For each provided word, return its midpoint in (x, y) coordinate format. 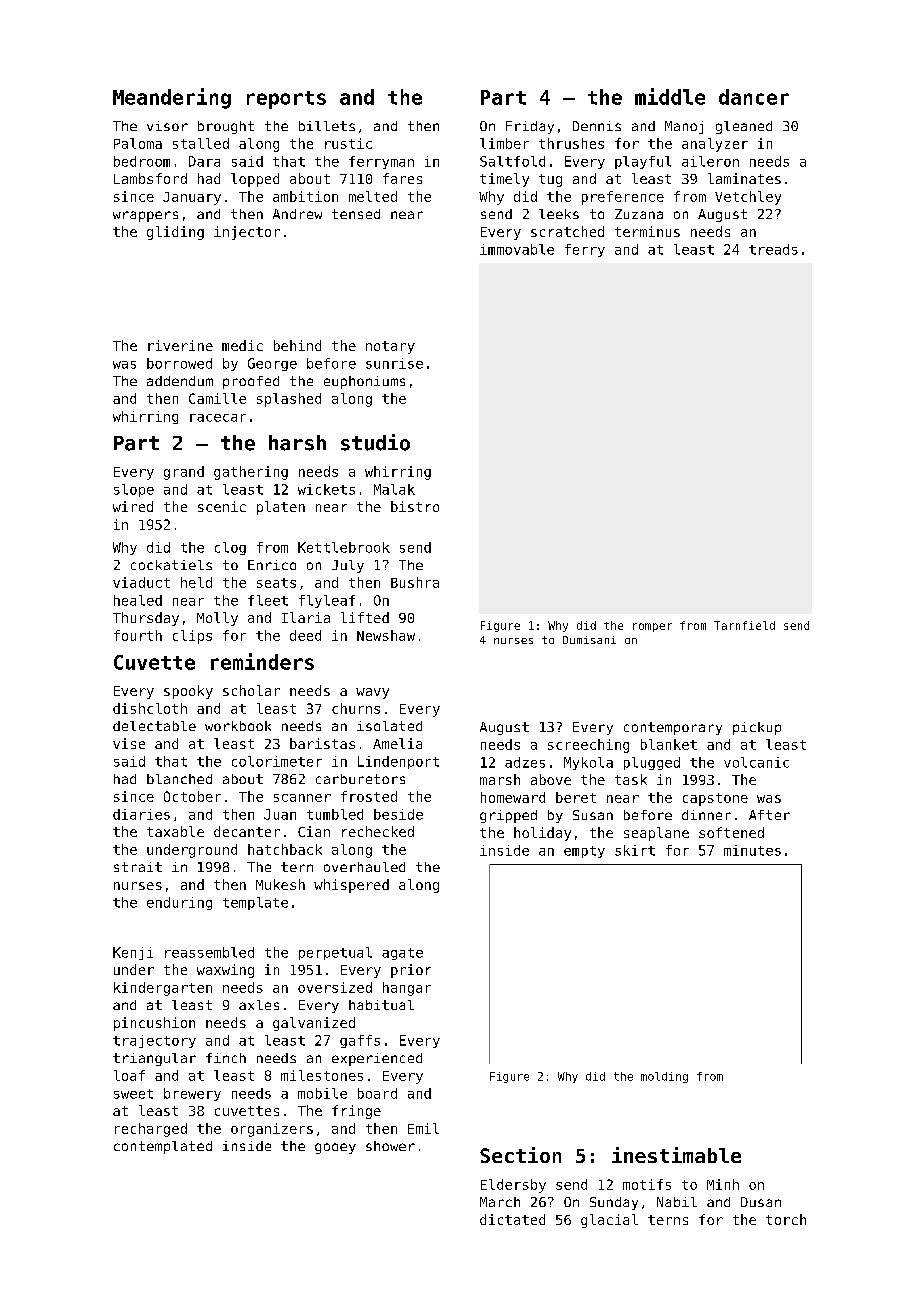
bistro (415, 506)
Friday (530, 127)
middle (670, 96)
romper (652, 627)
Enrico (272, 565)
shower (390, 1146)
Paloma (138, 143)
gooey (335, 1148)
